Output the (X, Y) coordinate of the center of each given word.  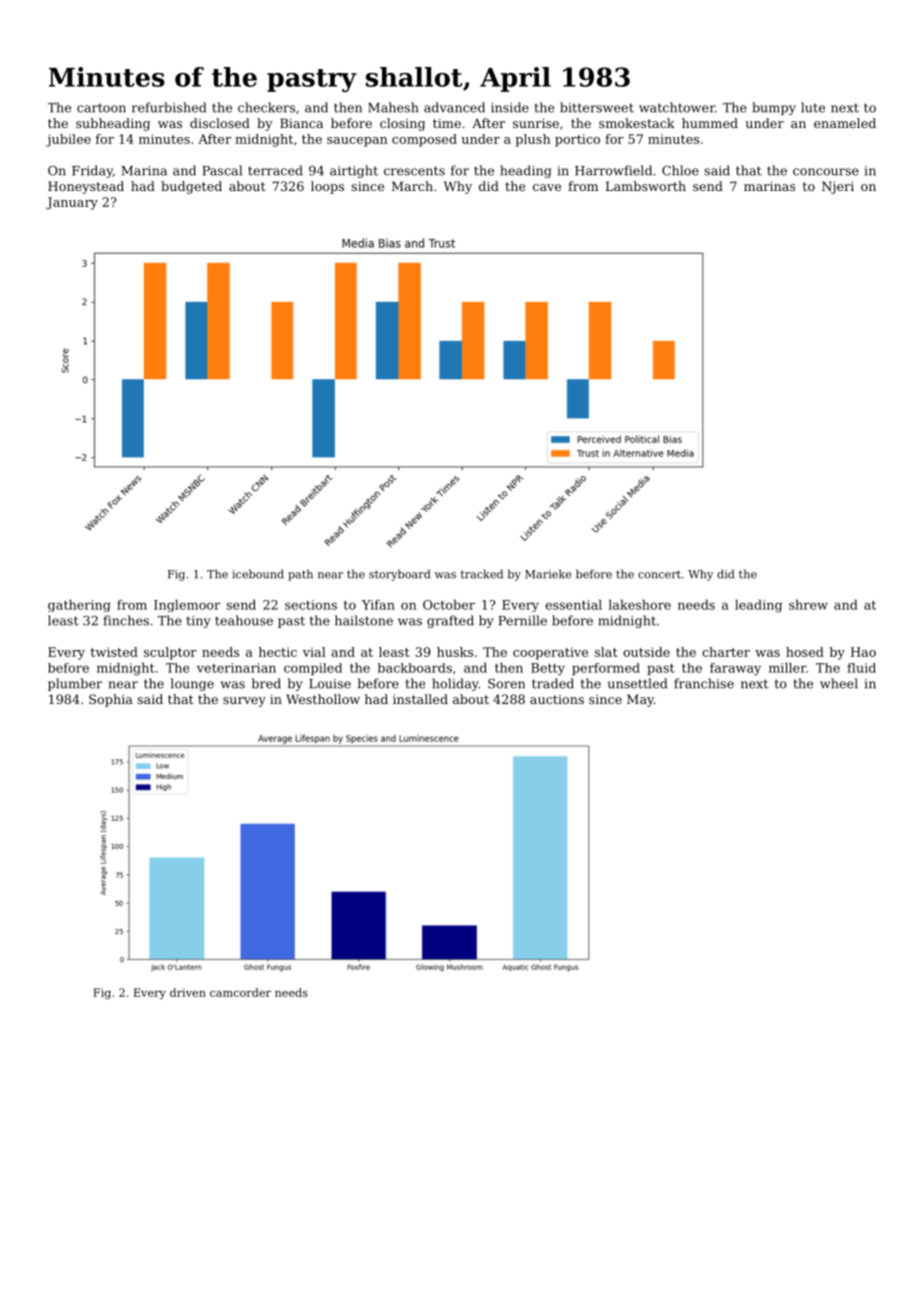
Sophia (111, 700)
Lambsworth (646, 186)
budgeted (191, 187)
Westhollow (323, 699)
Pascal (222, 170)
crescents (414, 171)
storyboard (399, 575)
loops (327, 187)
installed (420, 699)
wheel (839, 683)
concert (659, 574)
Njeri (838, 187)
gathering (79, 606)
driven (188, 992)
